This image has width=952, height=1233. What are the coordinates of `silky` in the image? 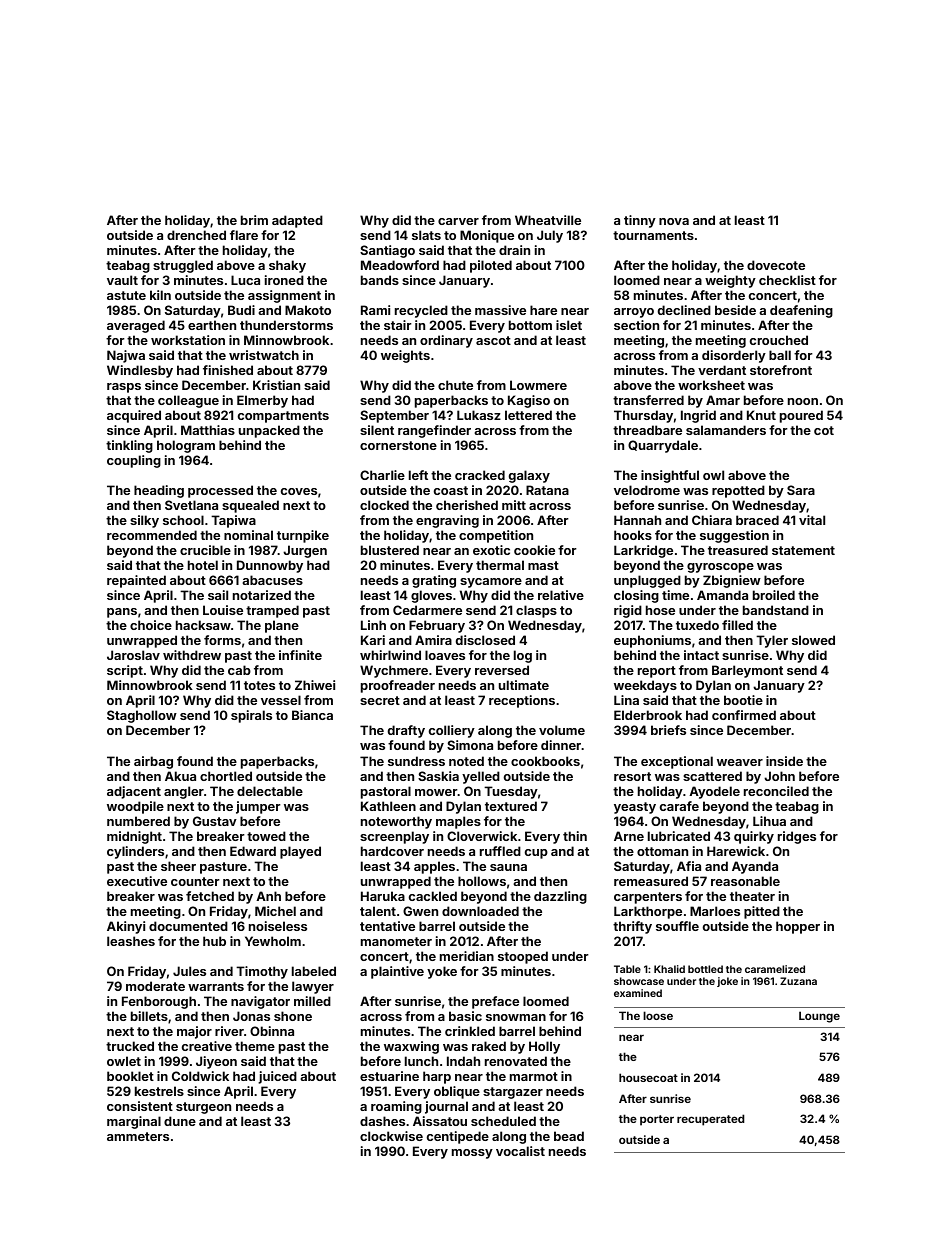 It's located at (144, 521).
